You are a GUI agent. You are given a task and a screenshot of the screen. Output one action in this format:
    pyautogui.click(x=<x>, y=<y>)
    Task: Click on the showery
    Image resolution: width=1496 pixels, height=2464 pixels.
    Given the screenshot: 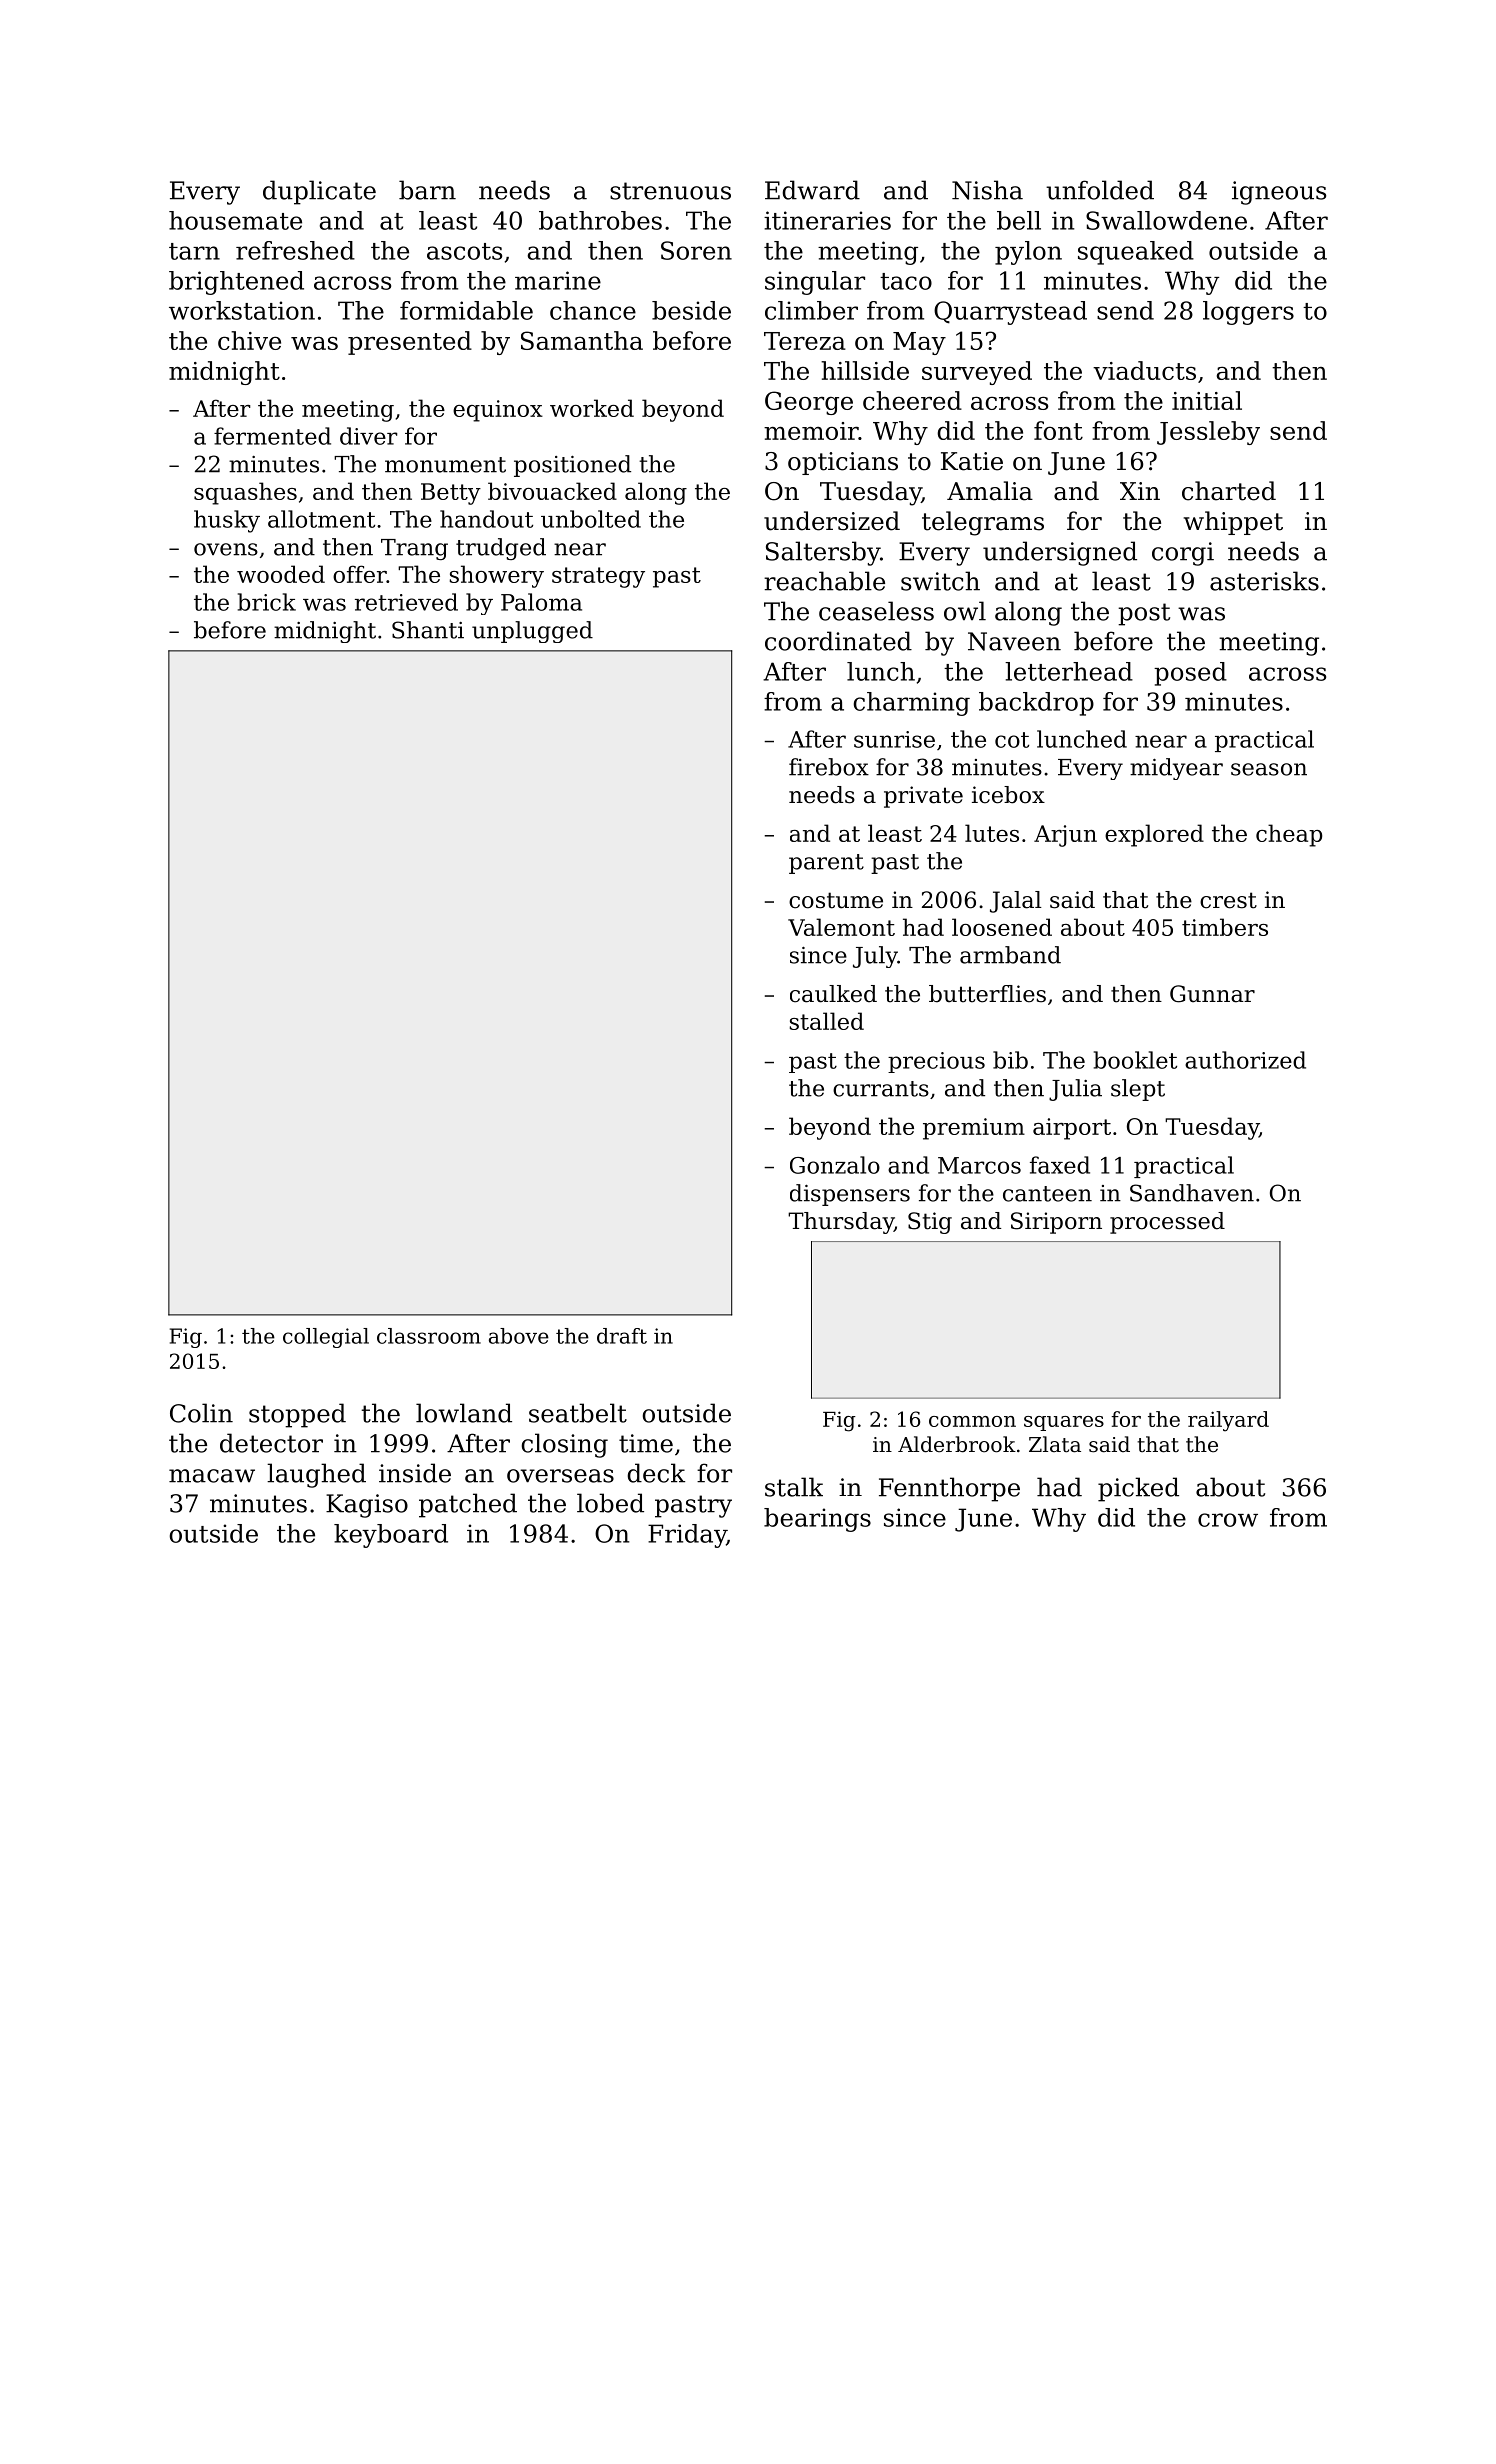 What is the action you would take?
    pyautogui.click(x=497, y=576)
